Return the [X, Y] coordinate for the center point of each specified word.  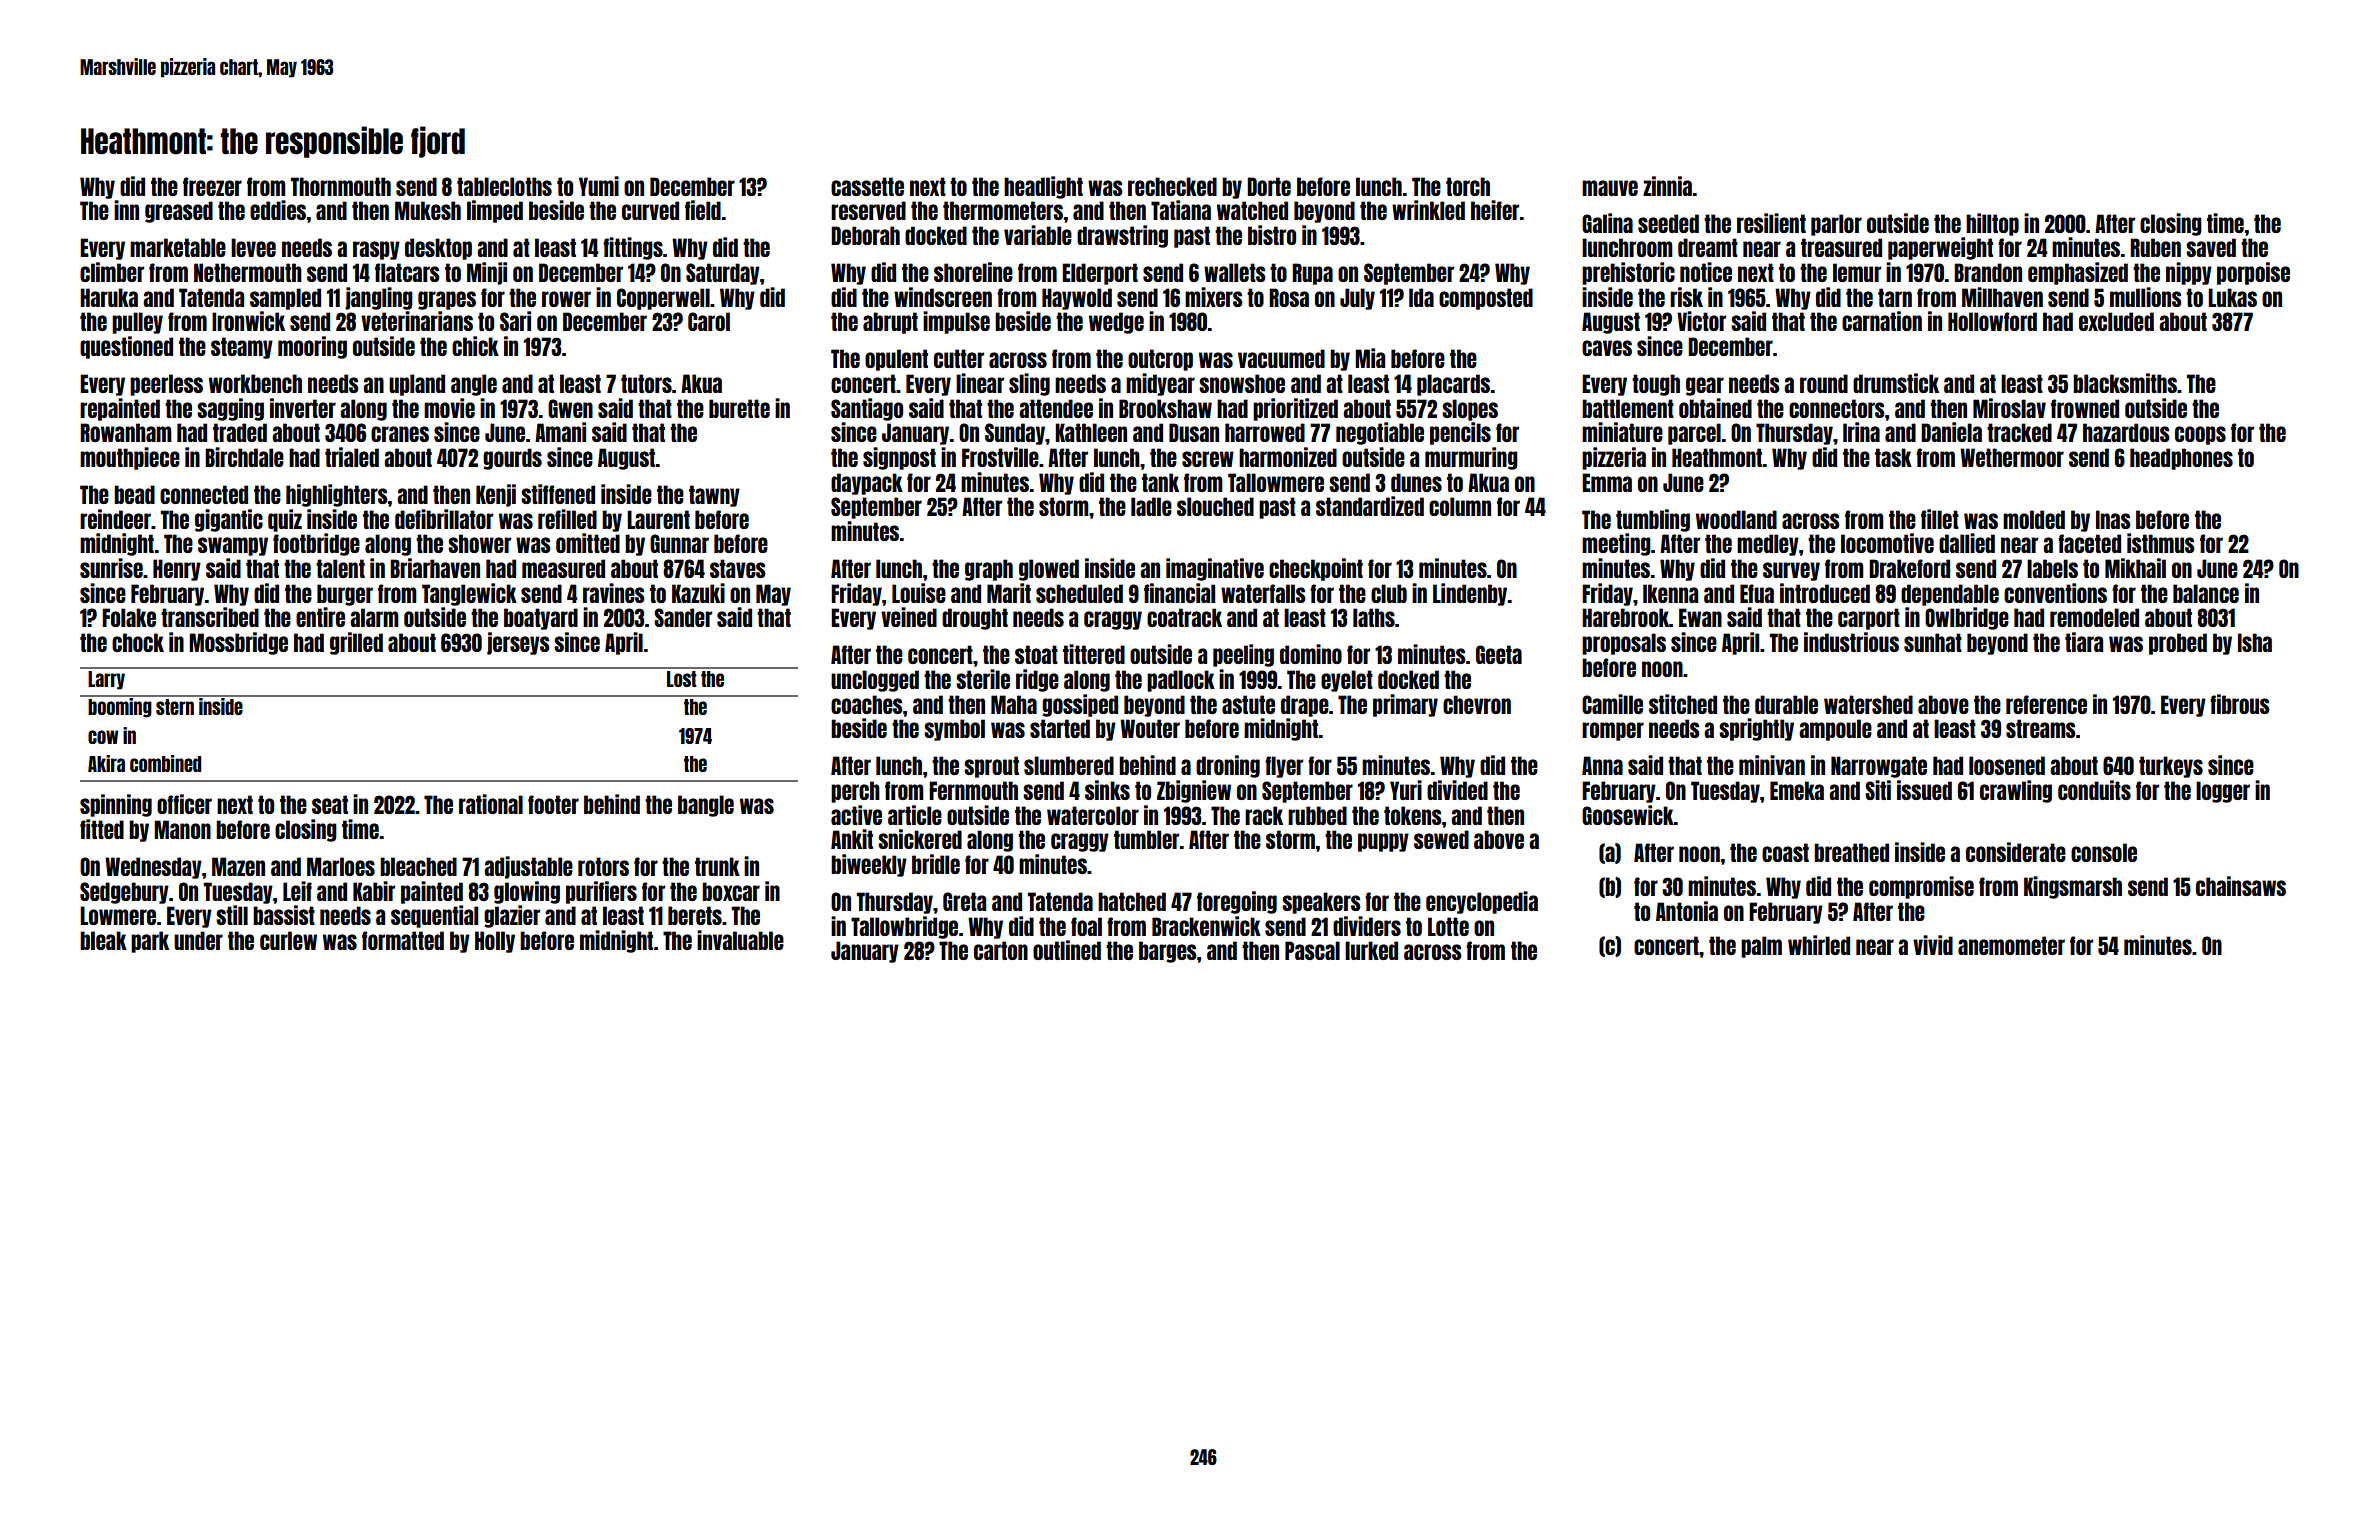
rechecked [1172, 186]
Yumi [599, 186]
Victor [1701, 321]
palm [1761, 947]
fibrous [2240, 704]
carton [1001, 950]
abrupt [890, 323]
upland [417, 385]
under [198, 940]
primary [1405, 705]
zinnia [1667, 186]
